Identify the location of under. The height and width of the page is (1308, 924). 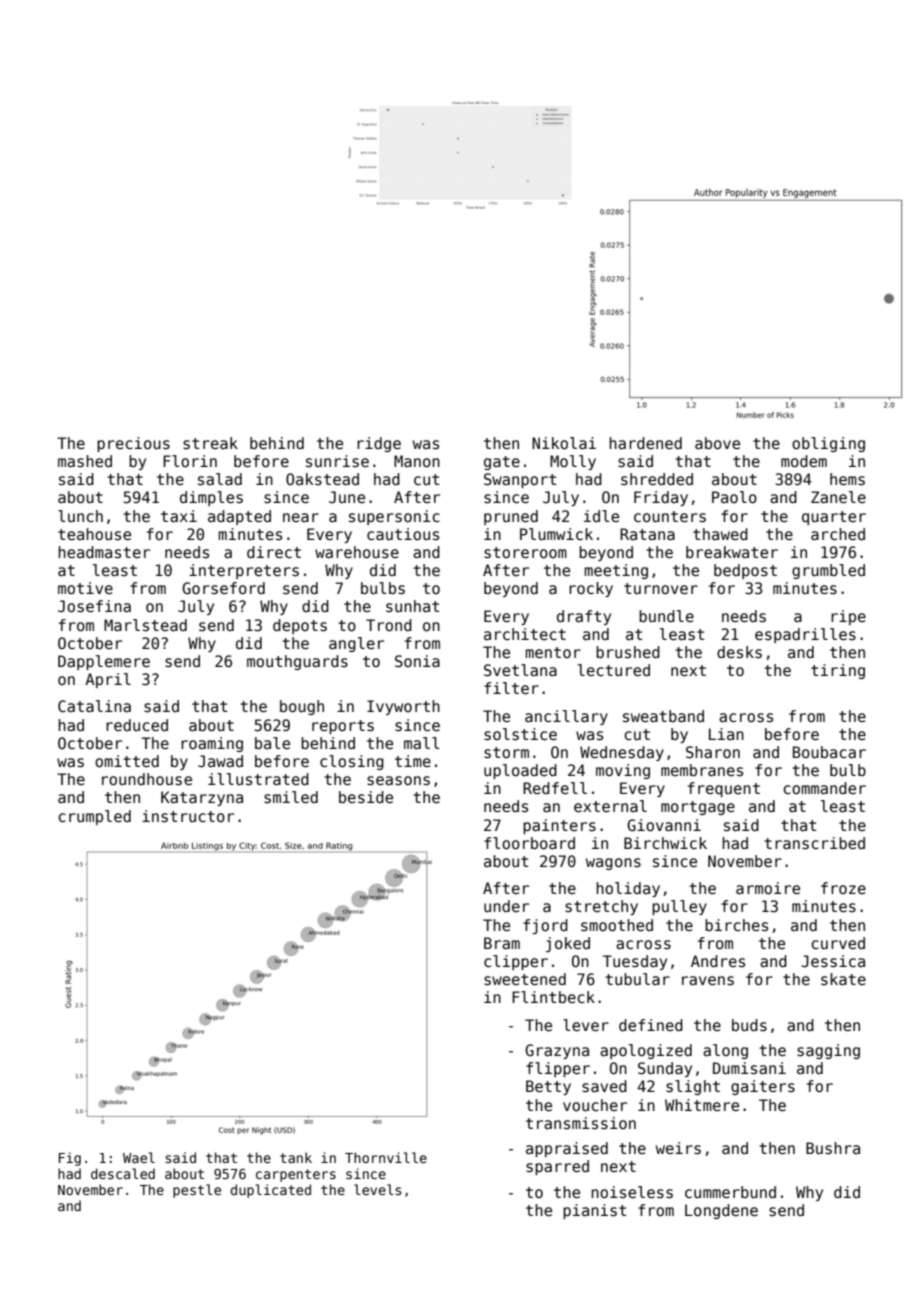
(506, 906).
